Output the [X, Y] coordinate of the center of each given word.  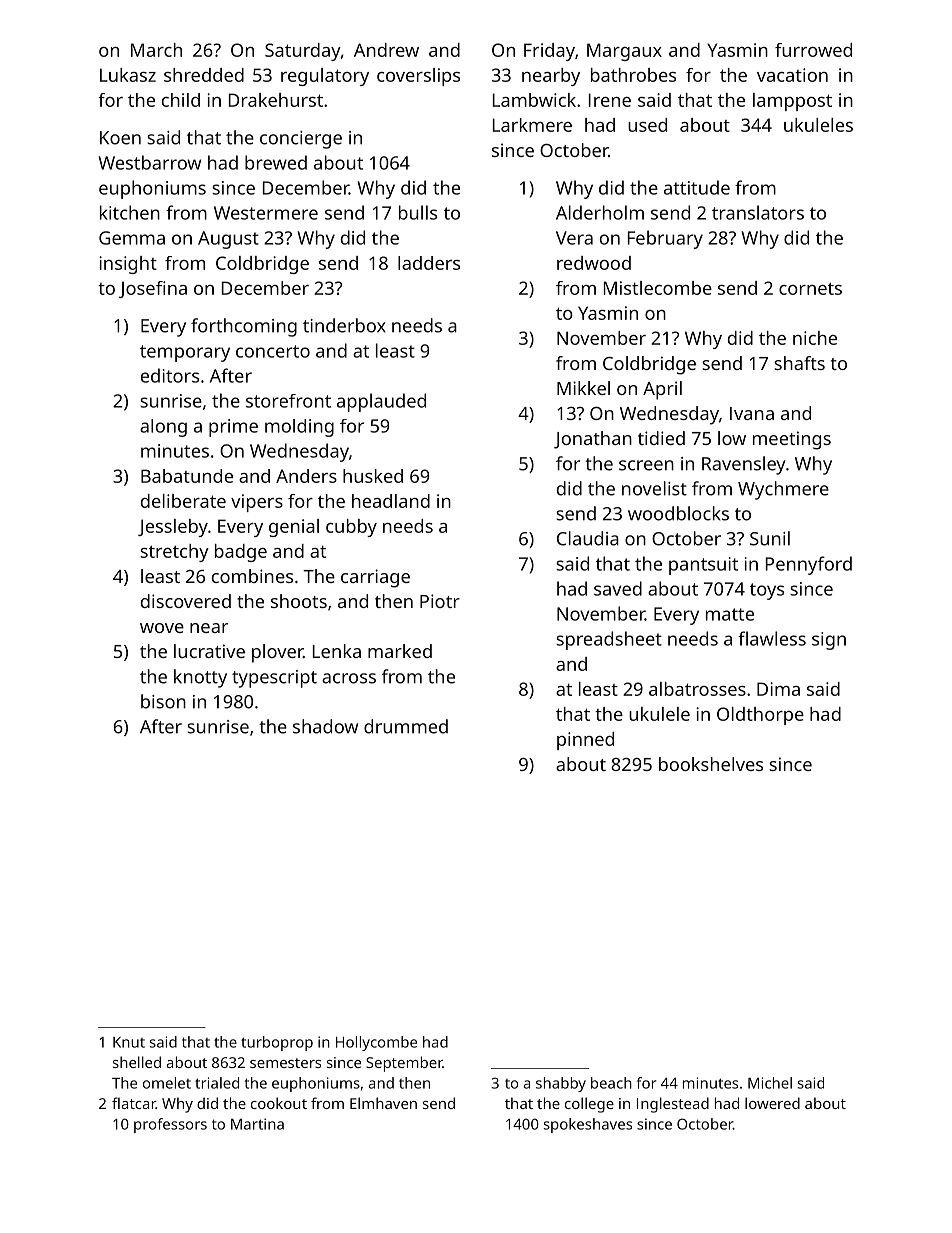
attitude [697, 187]
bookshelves [711, 764]
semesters [285, 1063]
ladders [429, 263]
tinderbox [344, 325]
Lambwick [534, 100]
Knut [129, 1042]
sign [829, 641]
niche [815, 338]
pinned [585, 741]
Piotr [440, 601]
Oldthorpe [760, 716]
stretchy [174, 553]
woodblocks [678, 513]
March [156, 50]
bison [163, 701]
